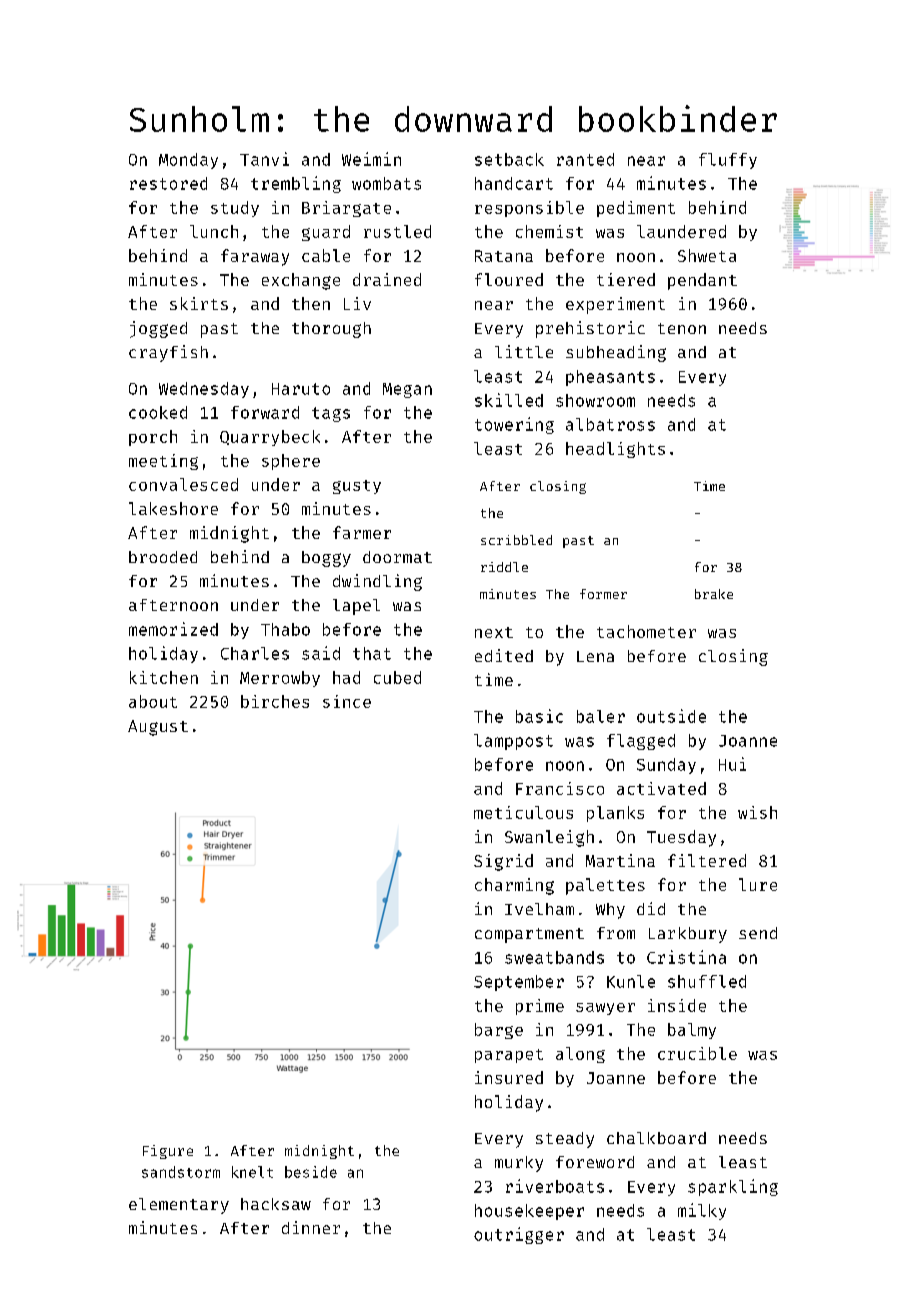  What do you see at coordinates (595, 656) in the screenshot?
I see `Lena` at bounding box center [595, 656].
